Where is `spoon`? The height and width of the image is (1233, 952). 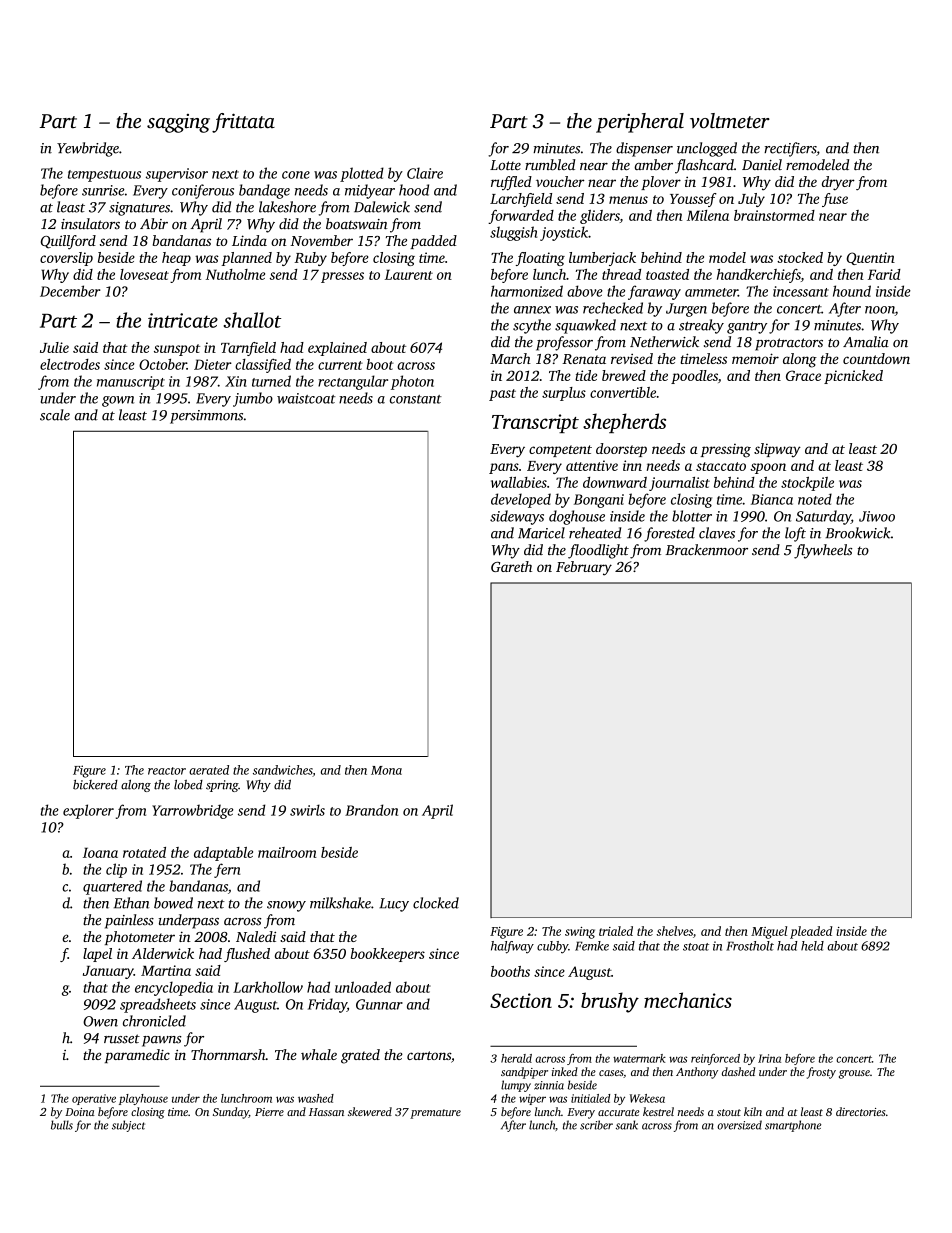
spoon is located at coordinates (768, 468).
